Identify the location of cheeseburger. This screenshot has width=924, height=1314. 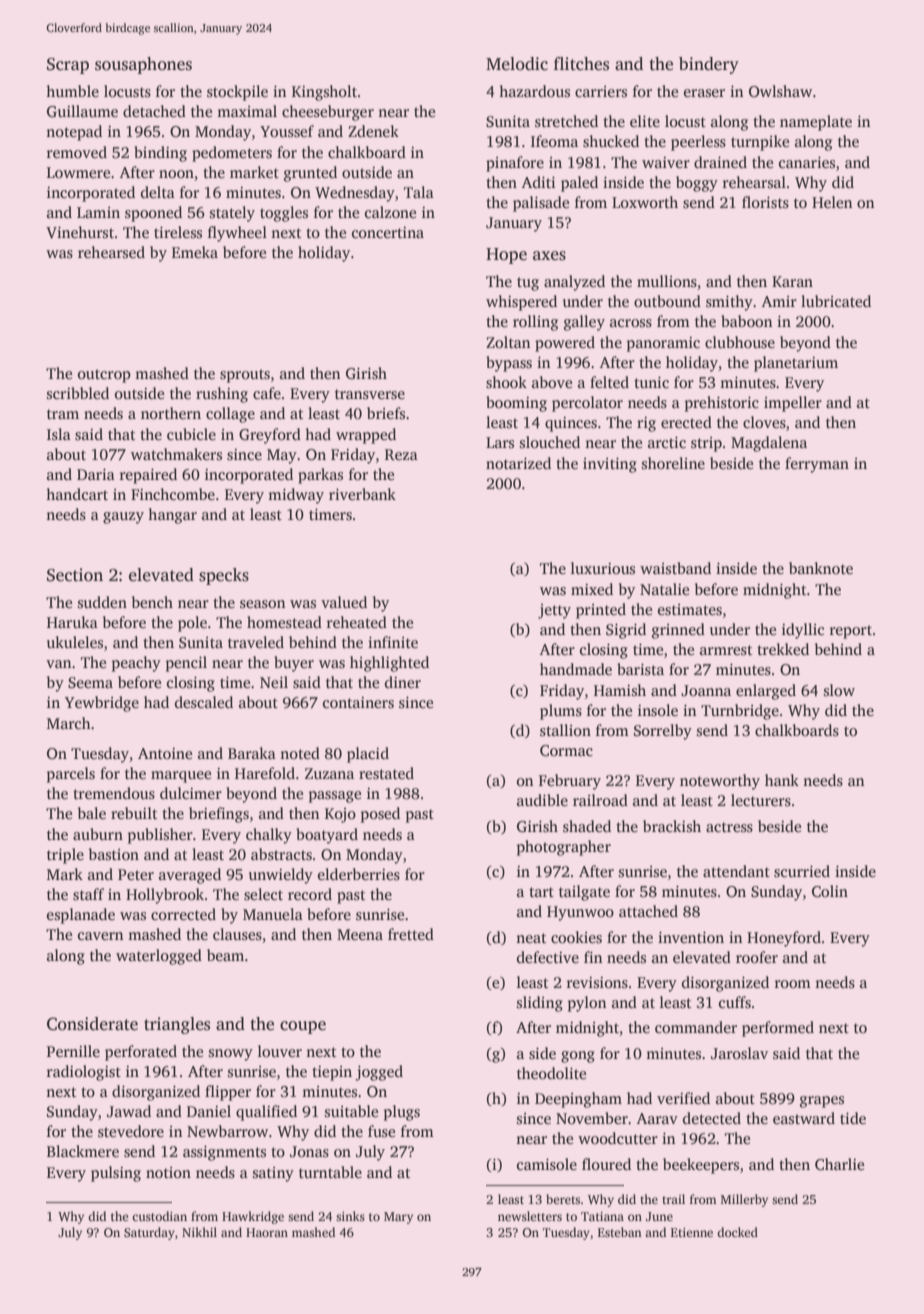
(328, 113).
